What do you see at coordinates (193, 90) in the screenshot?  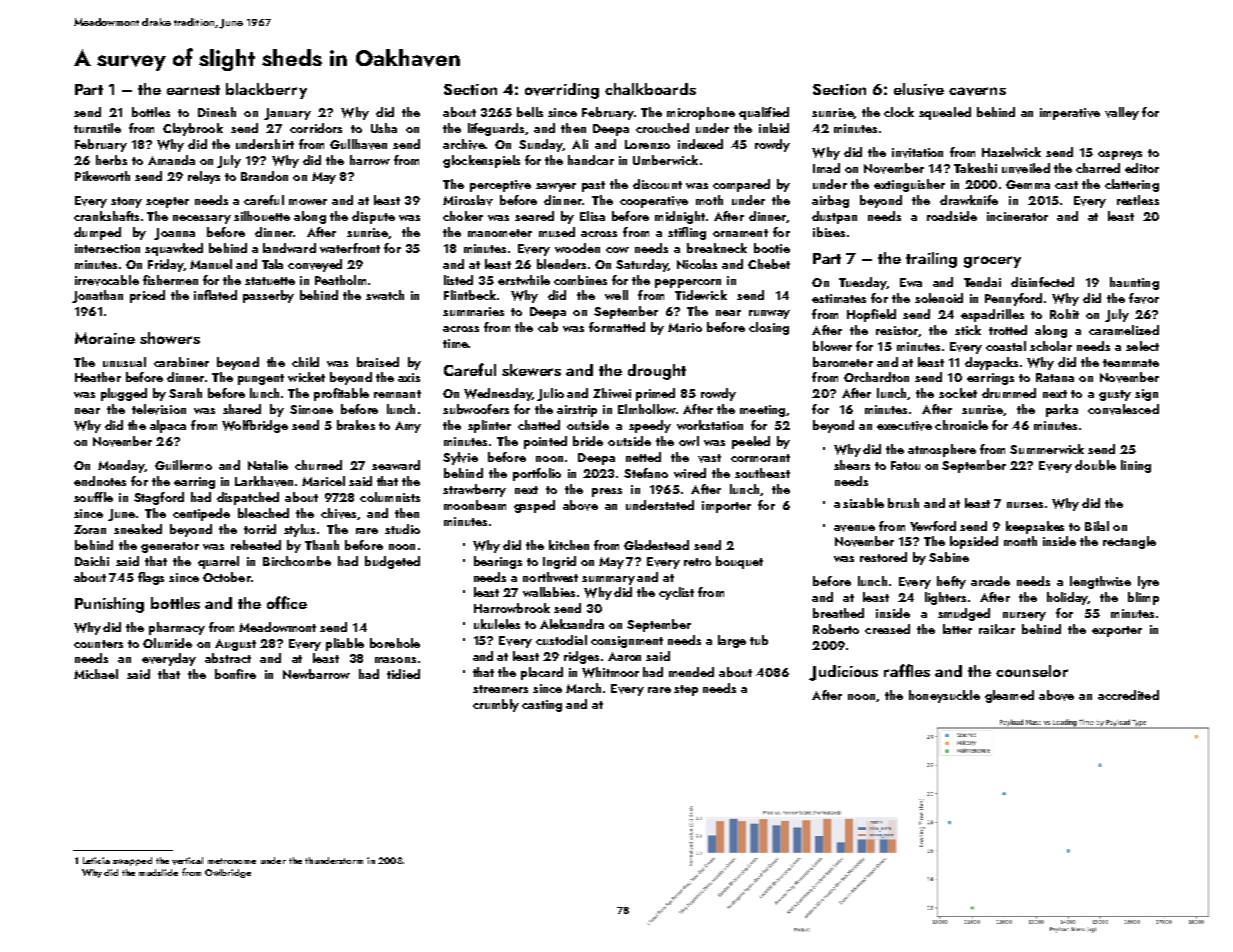 I see `earnest` at bounding box center [193, 90].
